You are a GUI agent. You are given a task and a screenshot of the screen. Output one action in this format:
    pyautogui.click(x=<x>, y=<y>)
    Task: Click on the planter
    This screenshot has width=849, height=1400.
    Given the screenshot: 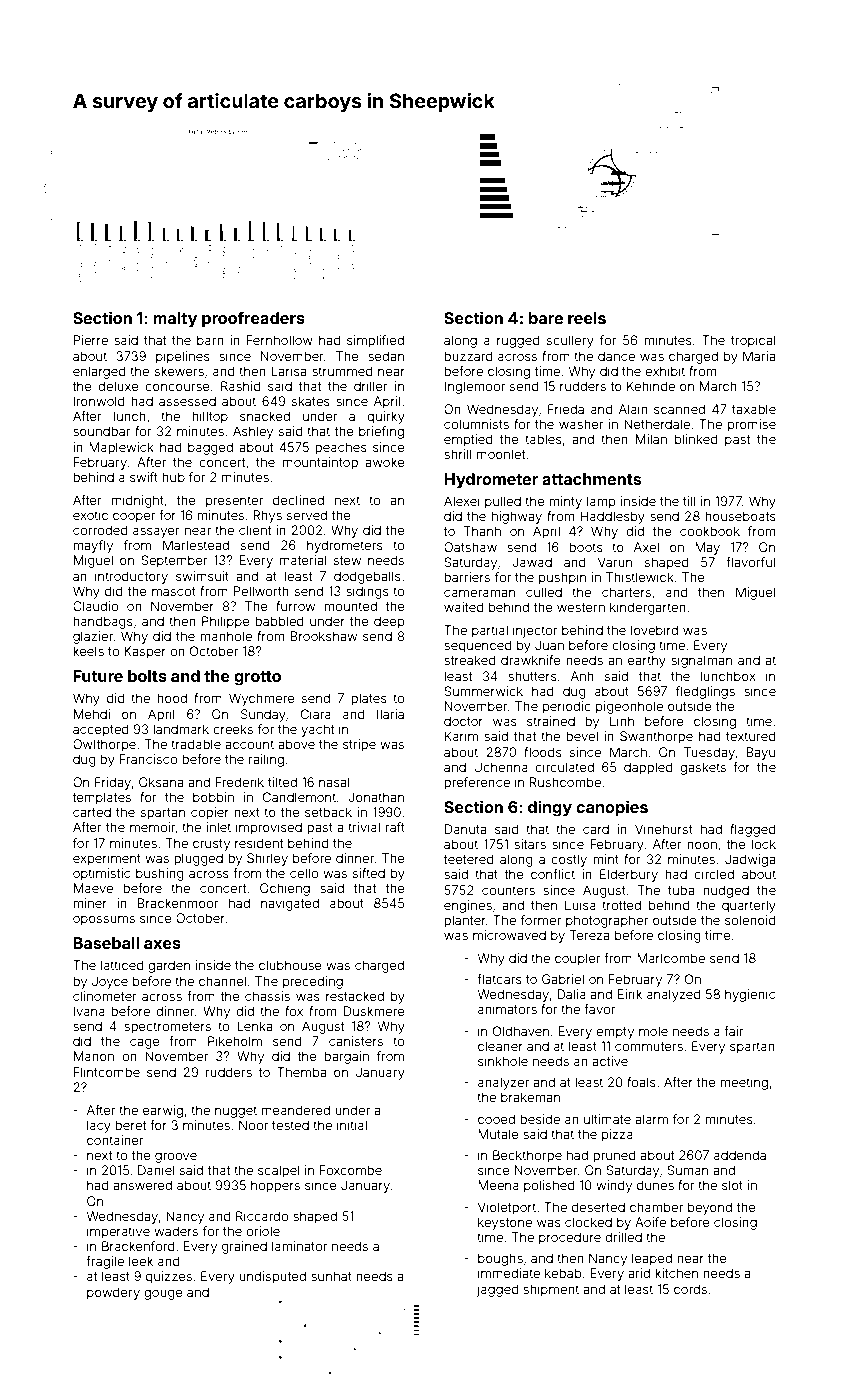 What is the action you would take?
    pyautogui.click(x=465, y=921)
